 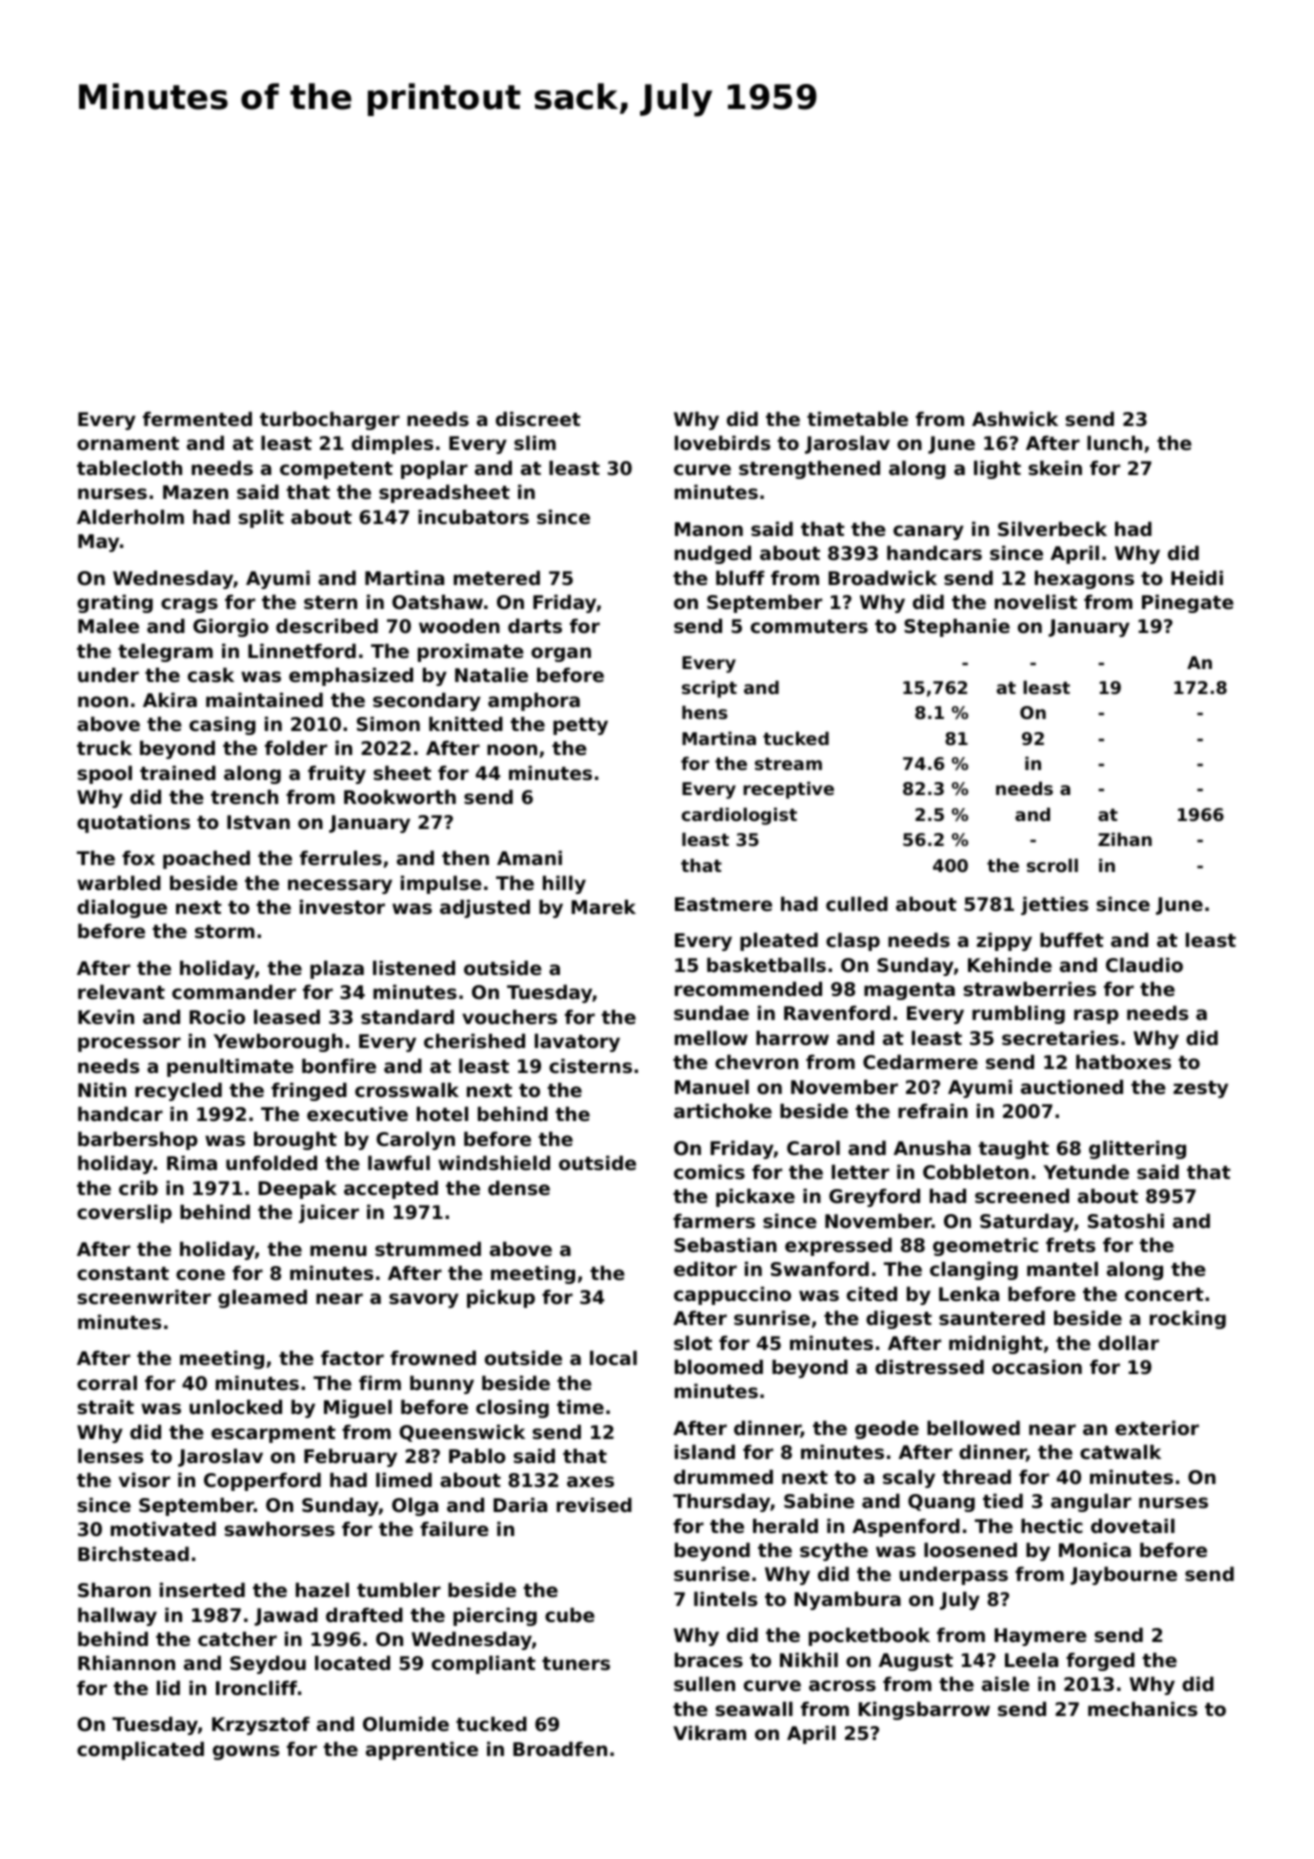 I want to click on lovebirds, so click(x=722, y=443).
